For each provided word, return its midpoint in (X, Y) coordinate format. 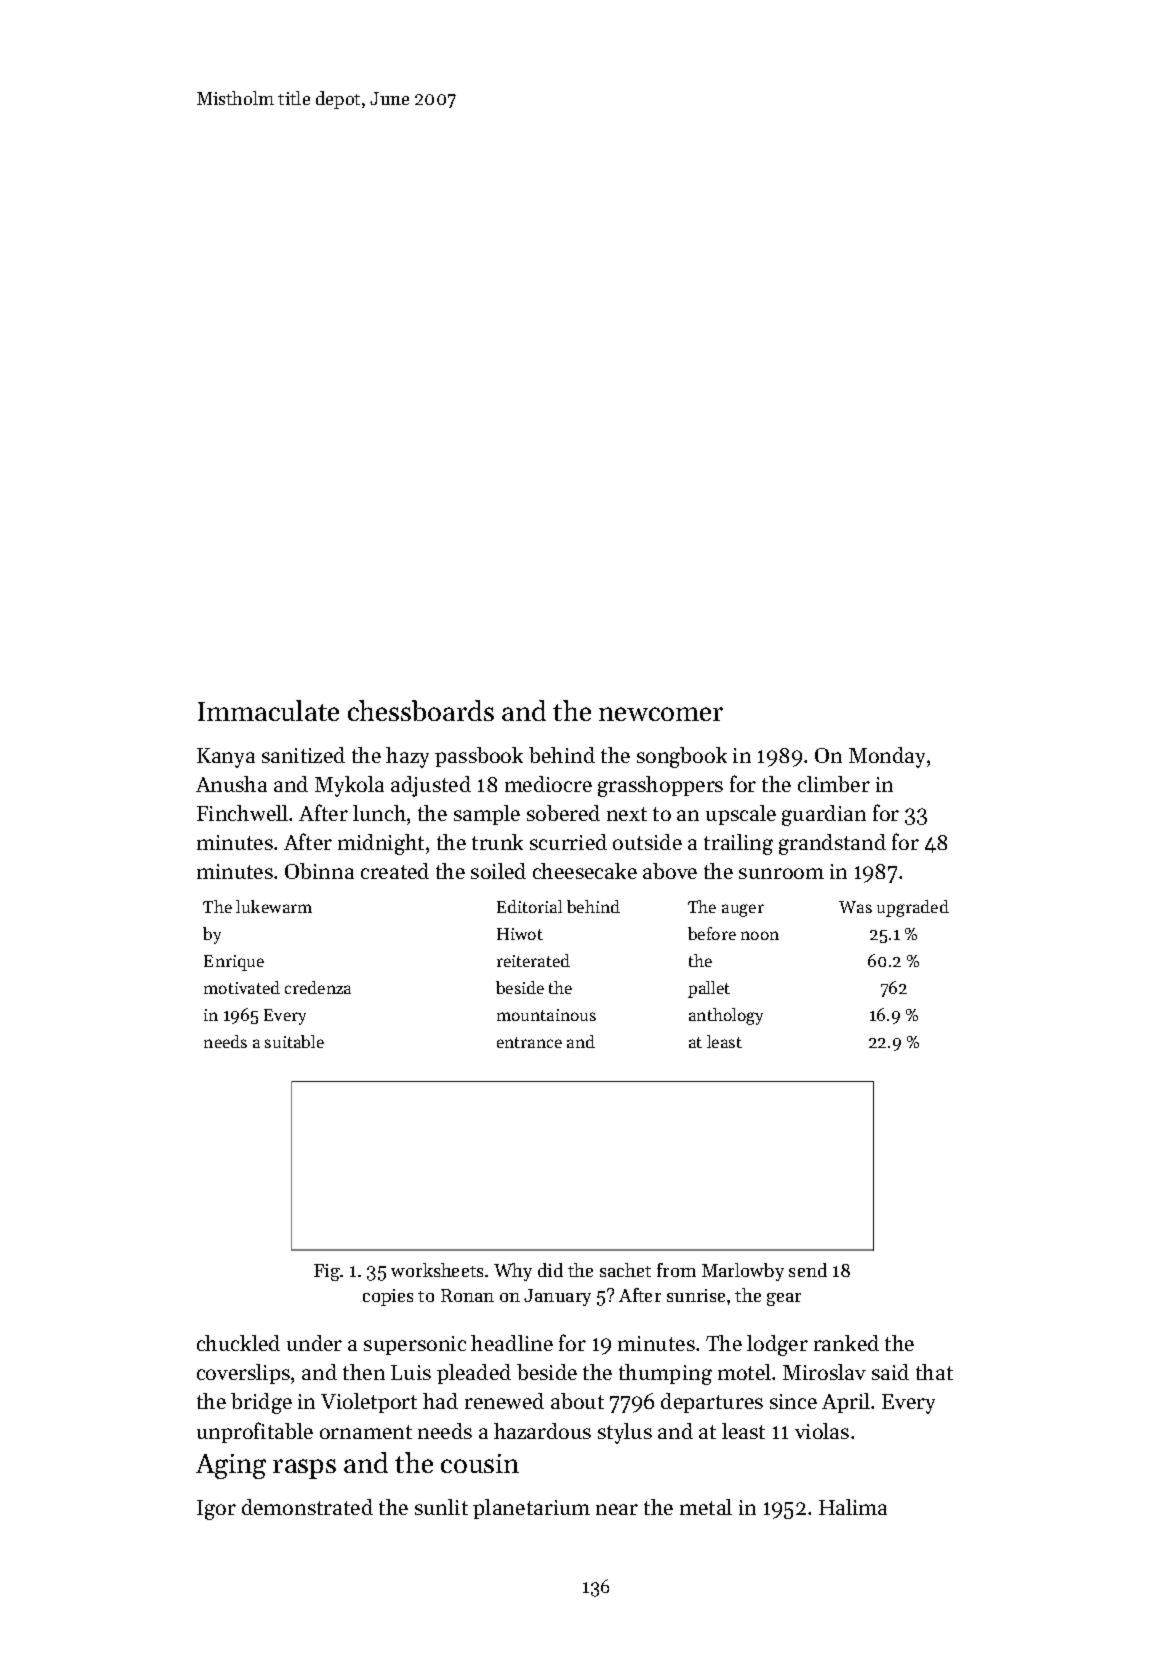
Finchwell (242, 813)
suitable (294, 1041)
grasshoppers (660, 786)
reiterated (533, 960)
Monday (887, 757)
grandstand (832, 844)
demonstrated (307, 1507)
